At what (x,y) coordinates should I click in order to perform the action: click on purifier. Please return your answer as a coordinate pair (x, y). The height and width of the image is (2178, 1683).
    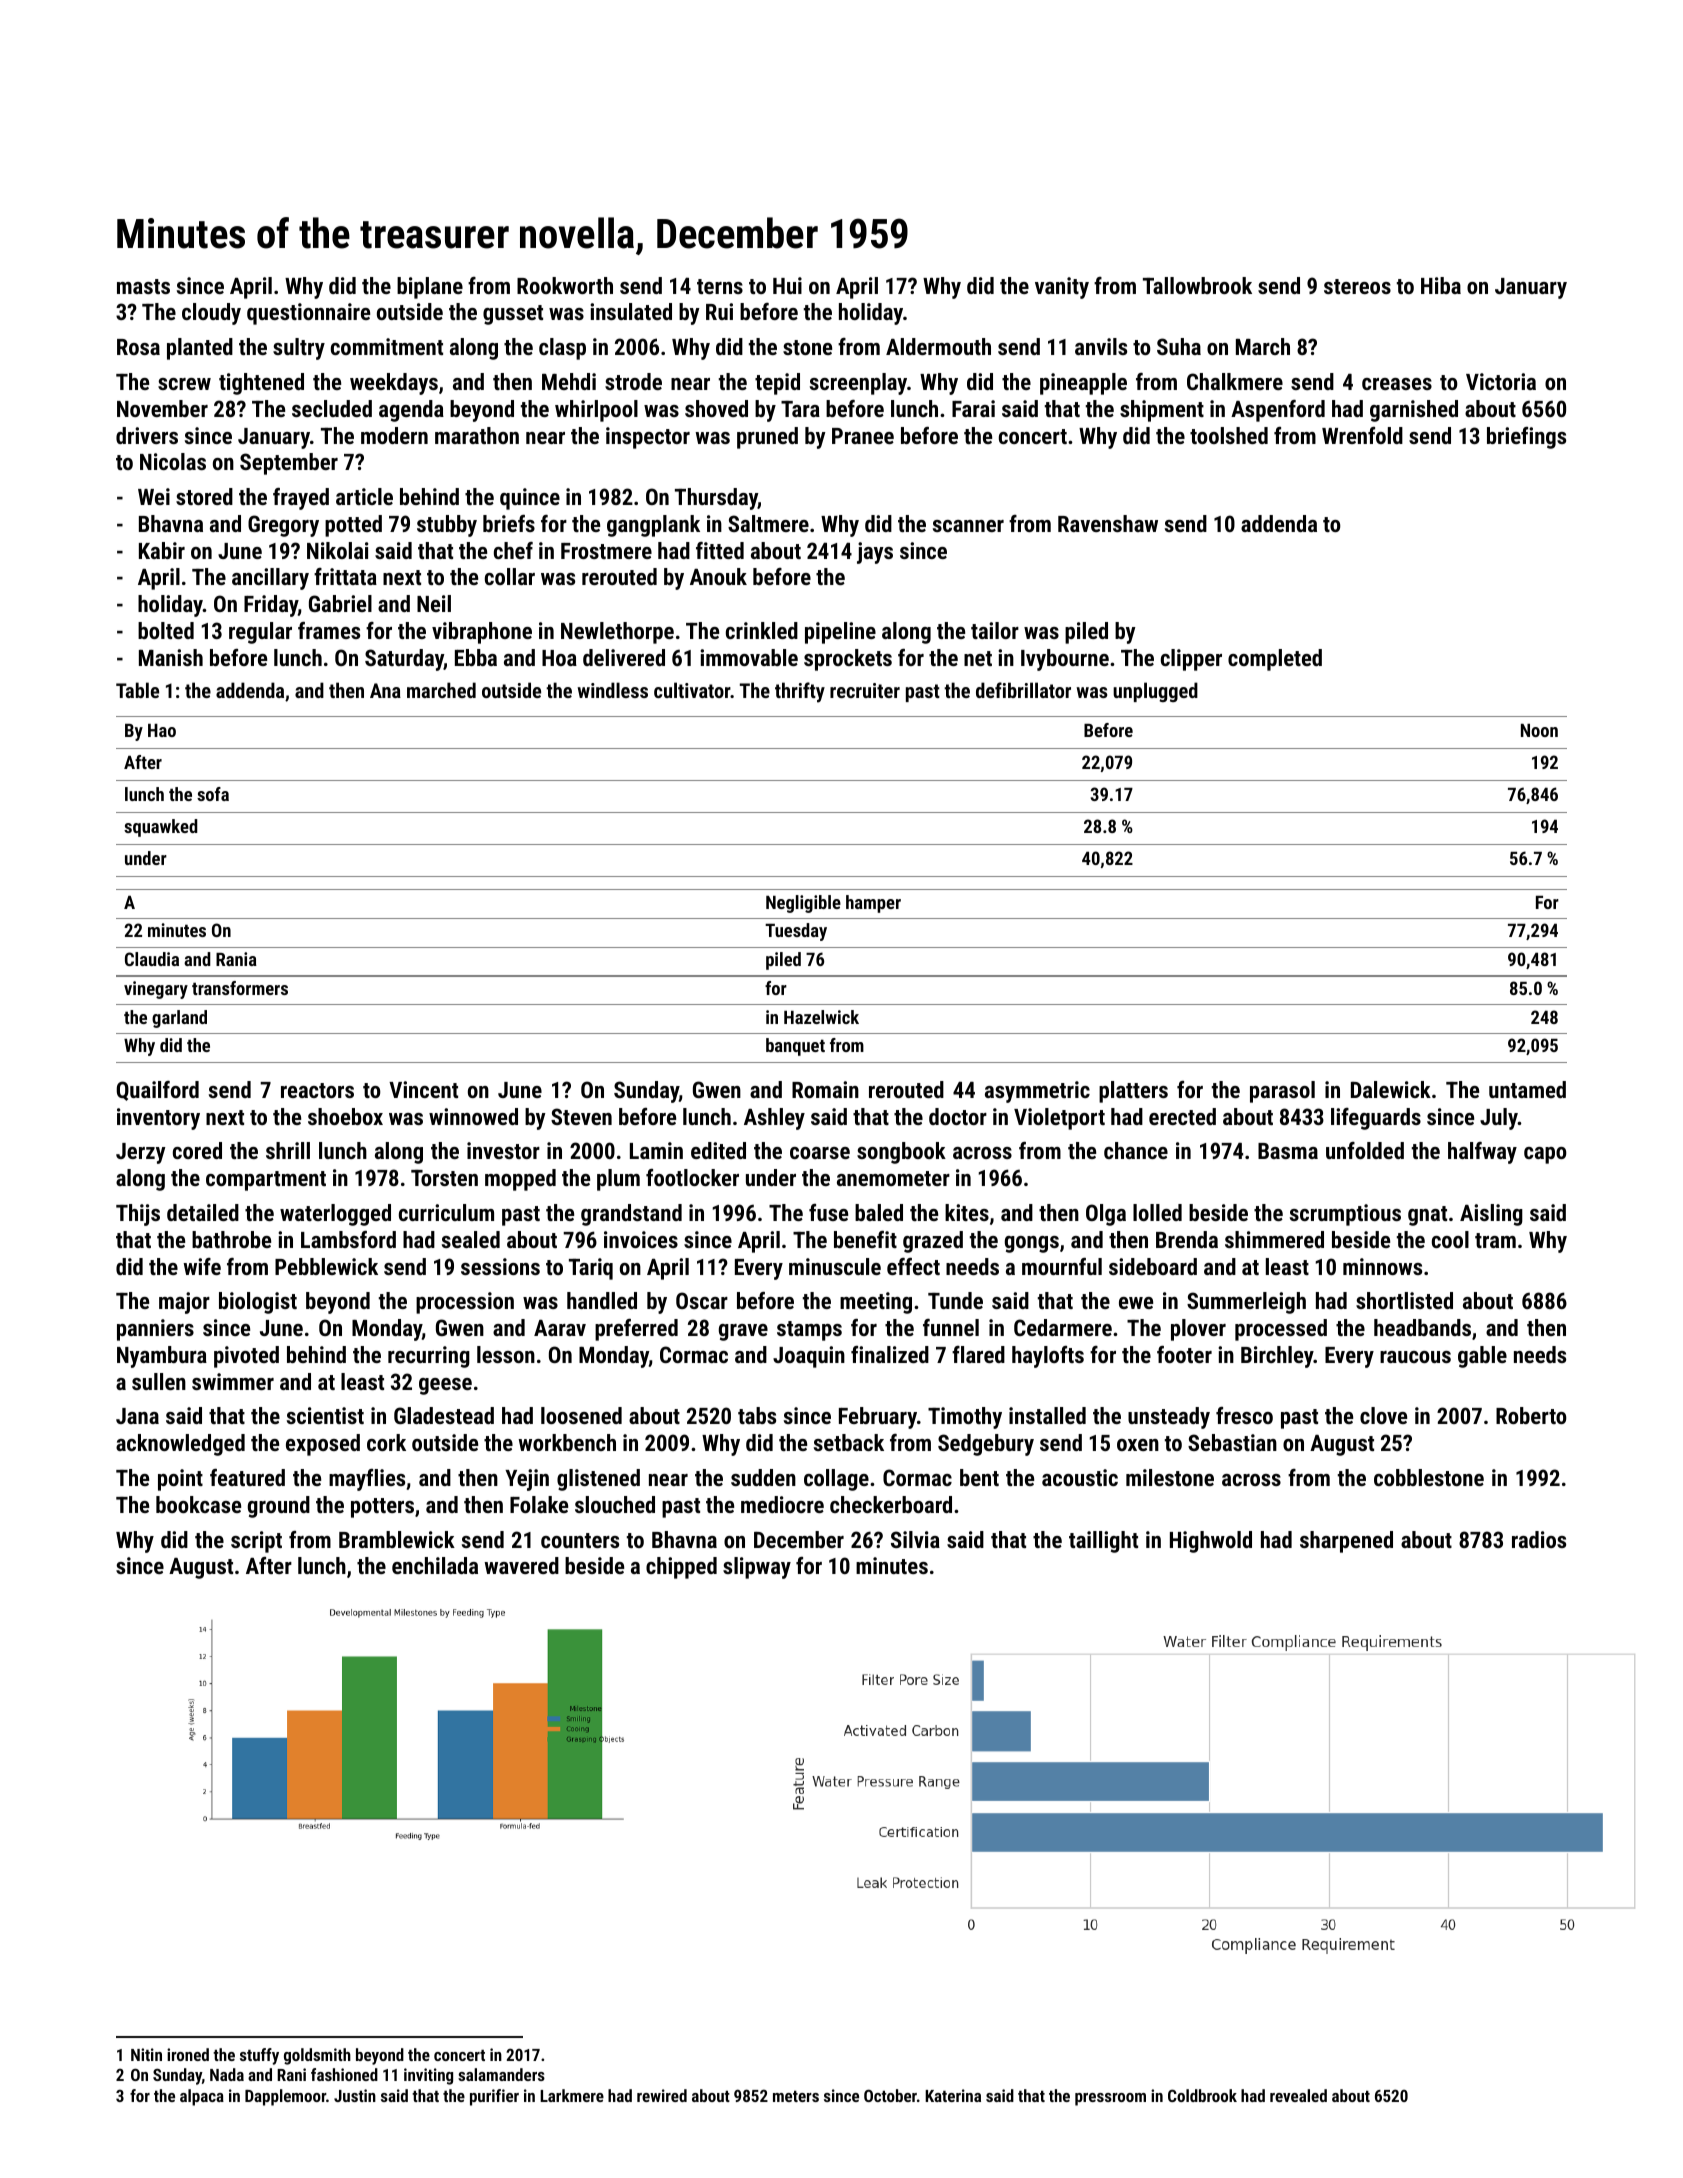
    Looking at the image, I should click on (494, 2097).
